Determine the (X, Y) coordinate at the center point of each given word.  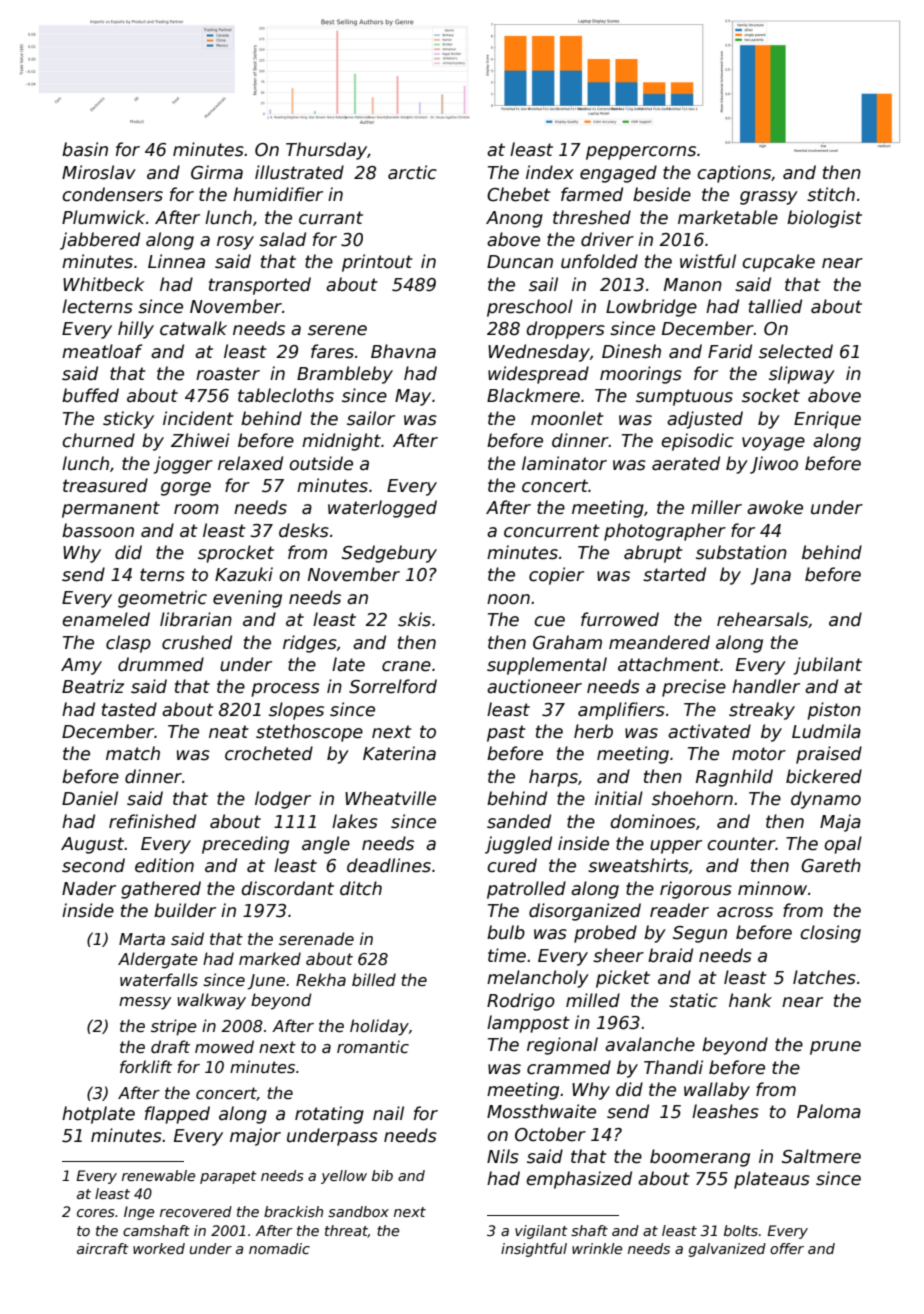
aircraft (103, 1248)
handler (766, 686)
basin (85, 149)
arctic (412, 172)
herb (593, 731)
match (133, 753)
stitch (831, 194)
